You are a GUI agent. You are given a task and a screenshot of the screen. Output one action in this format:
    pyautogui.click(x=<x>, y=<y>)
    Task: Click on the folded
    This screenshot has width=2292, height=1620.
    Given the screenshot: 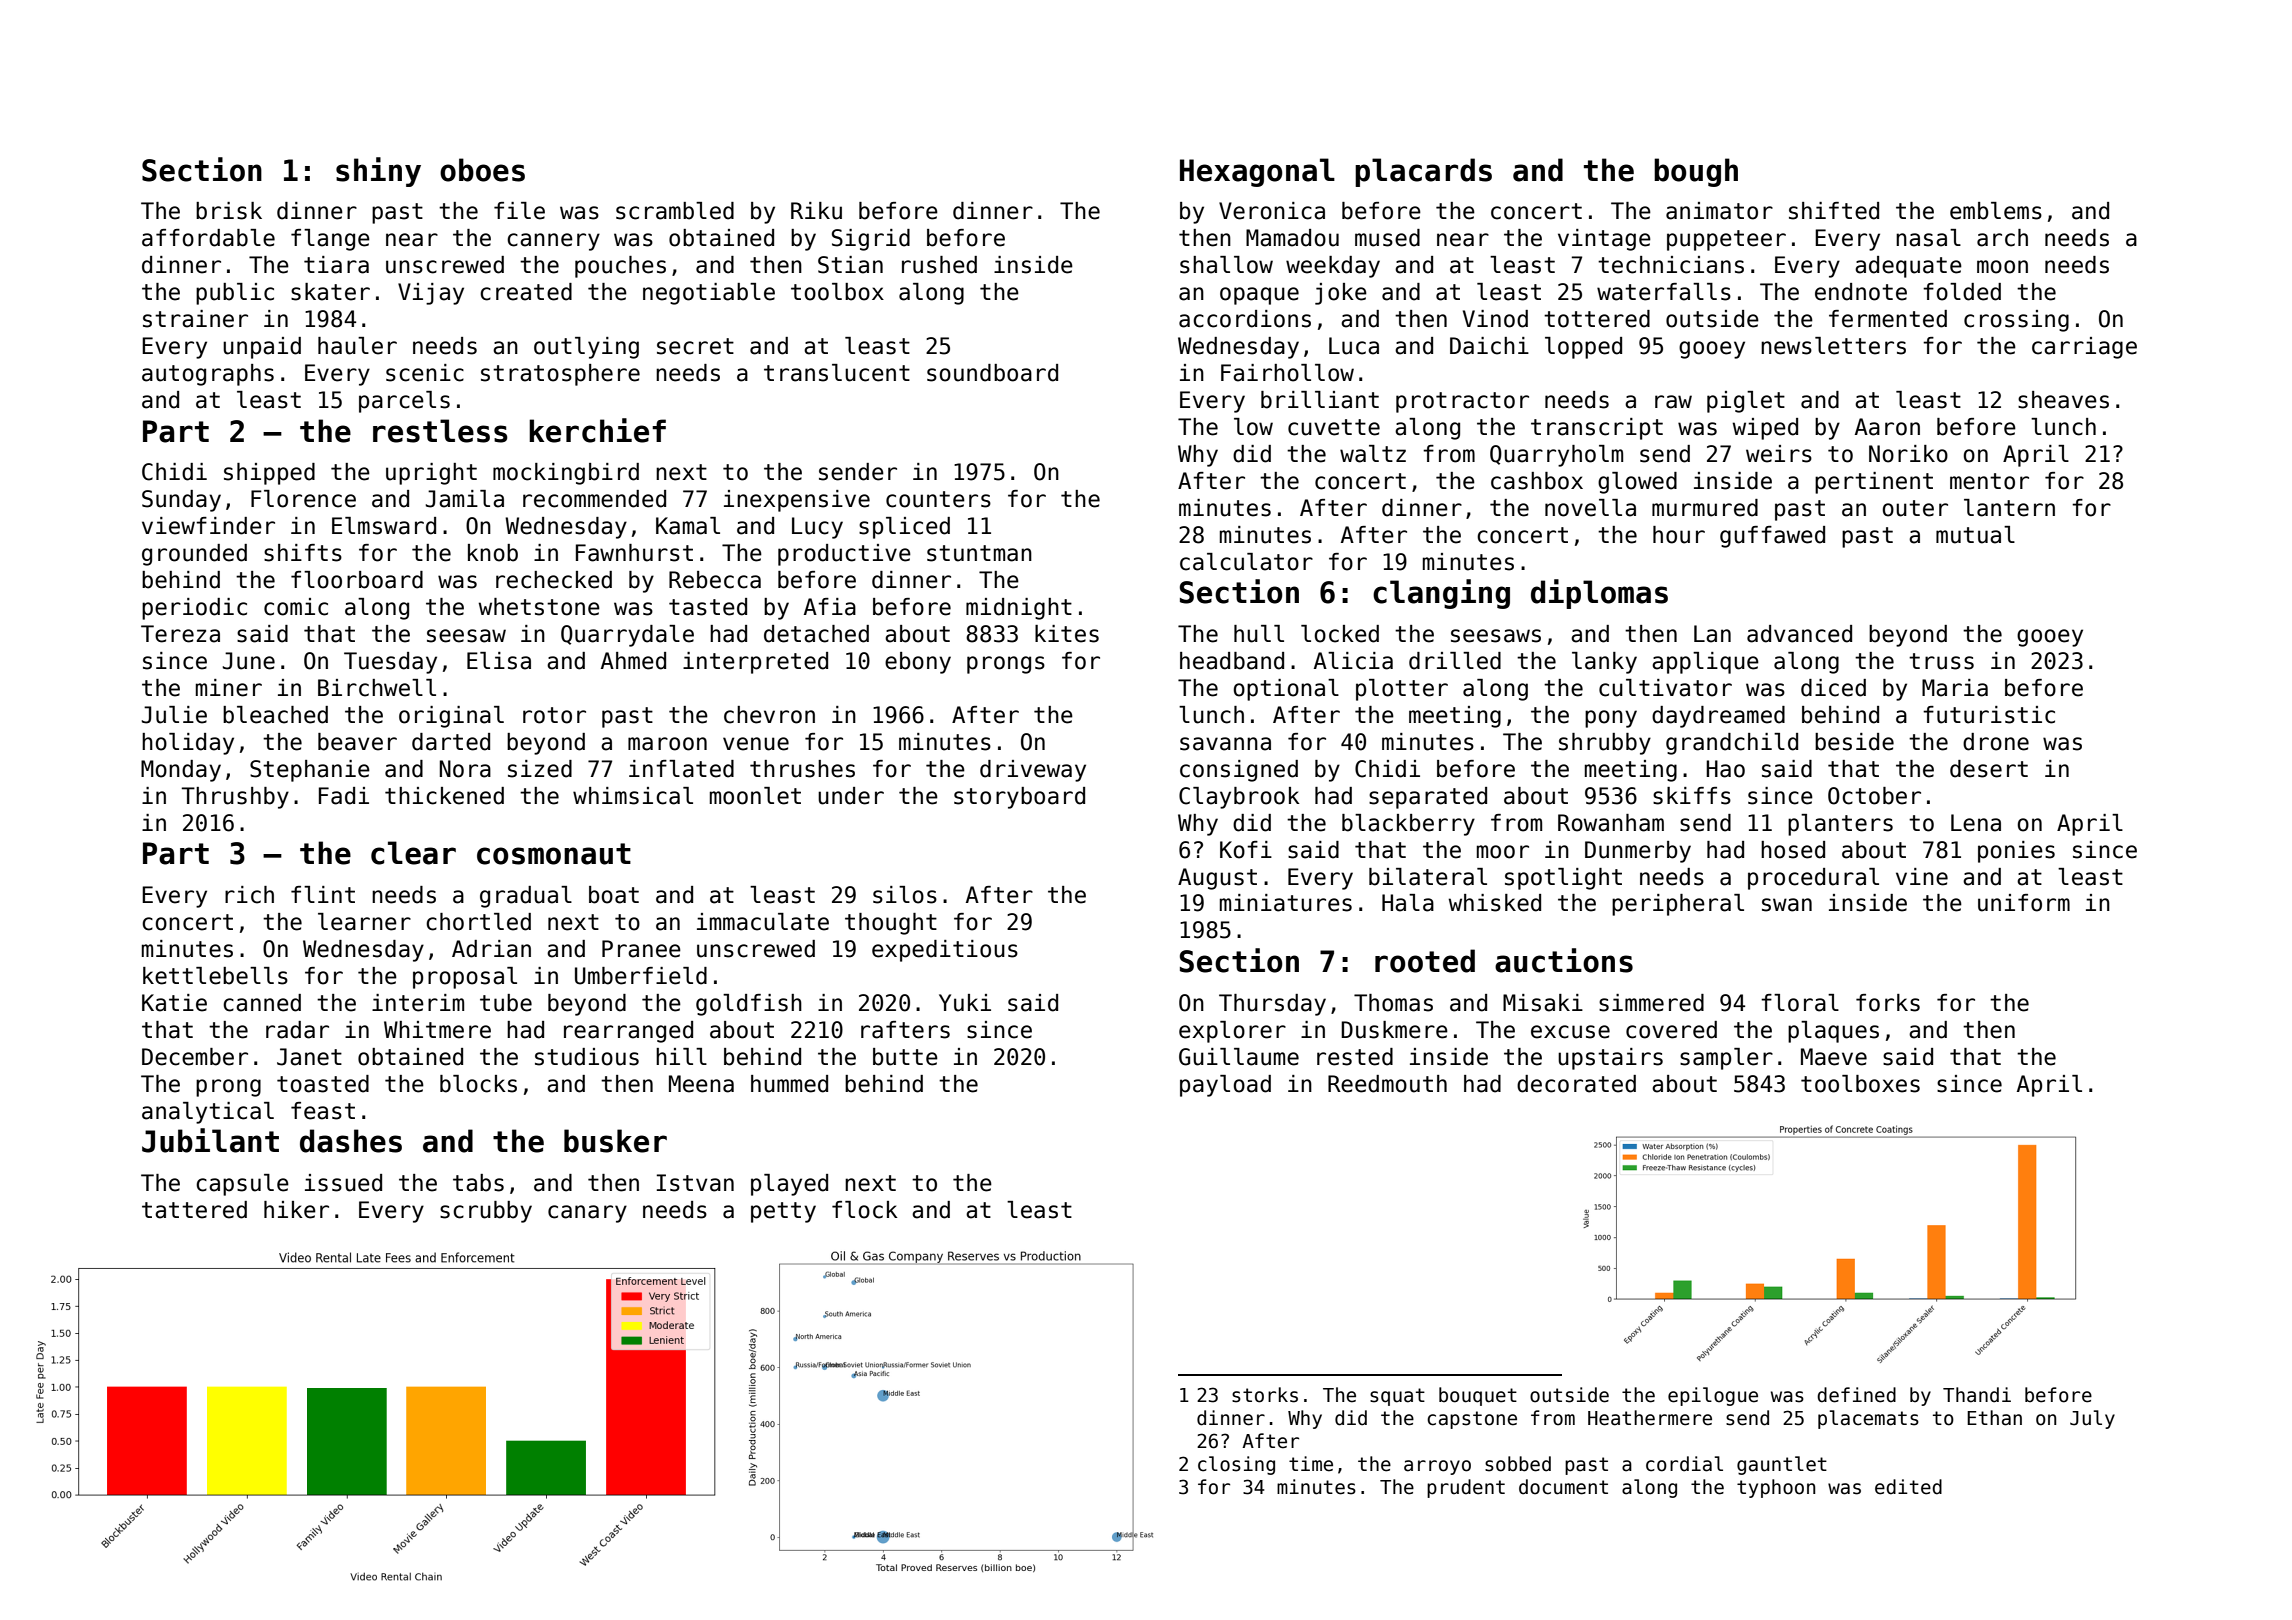 What is the action you would take?
    pyautogui.click(x=1962, y=292)
